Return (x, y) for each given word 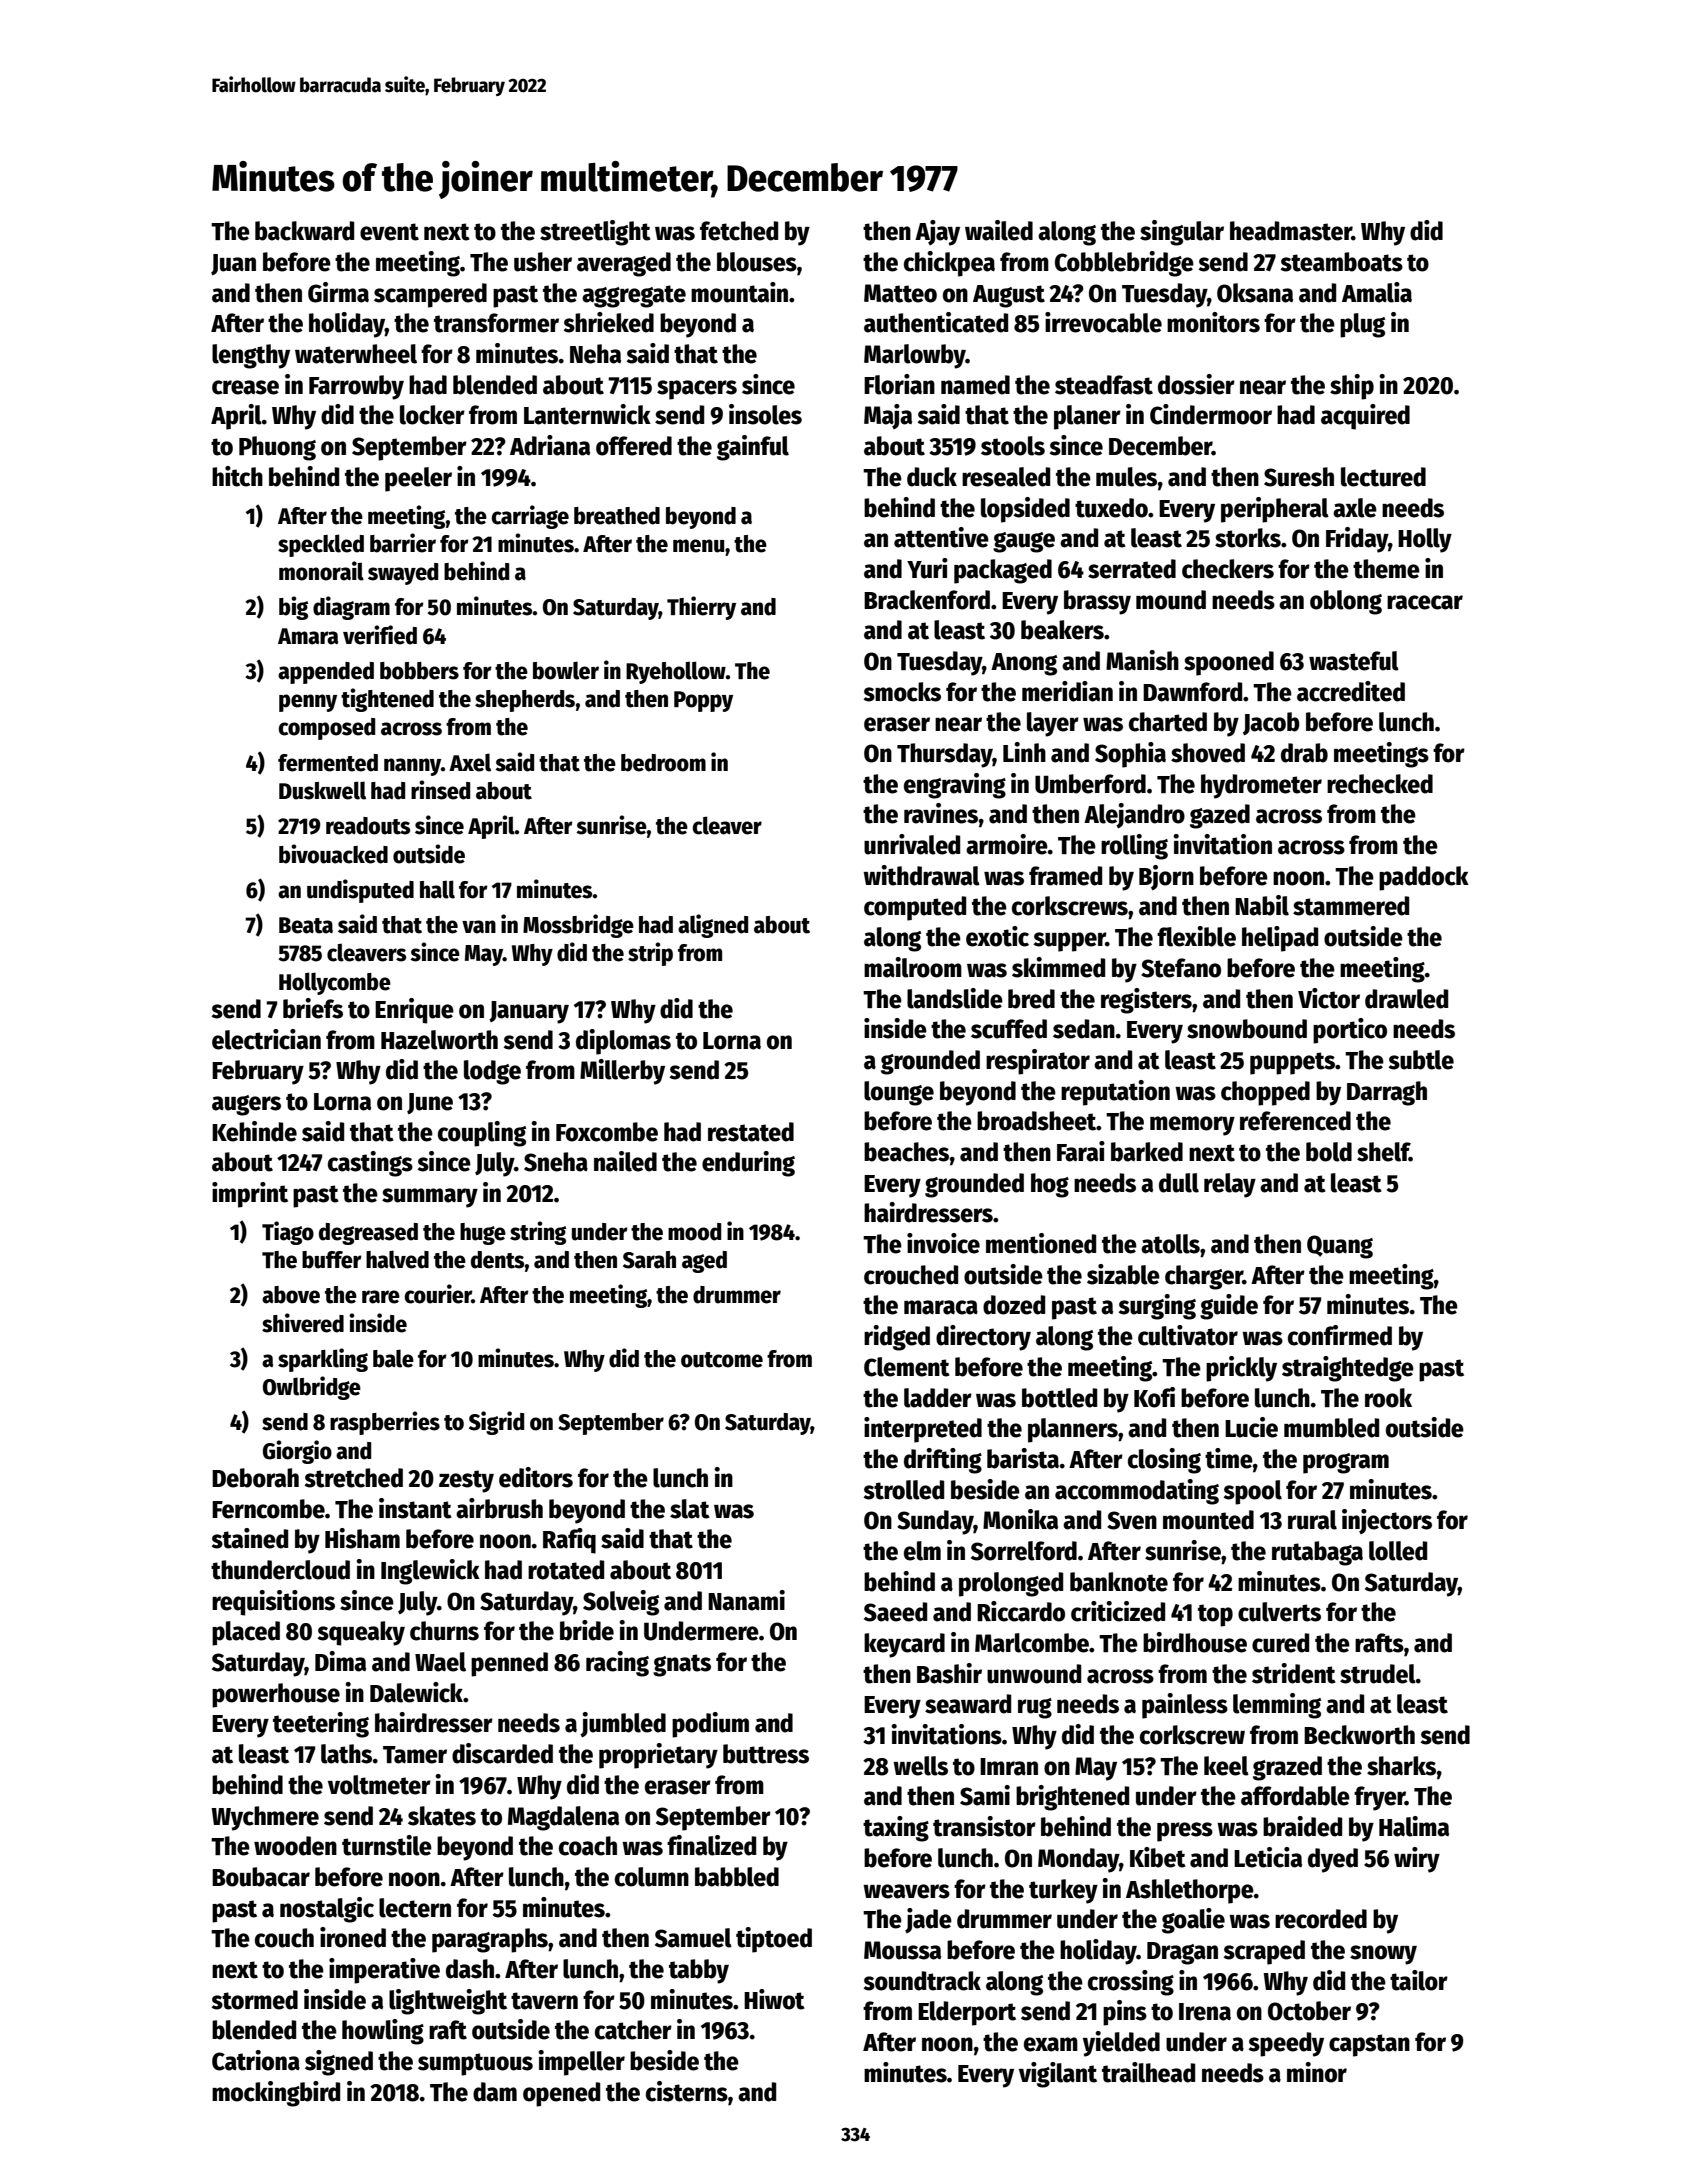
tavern (544, 2001)
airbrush (499, 1508)
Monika (1020, 1519)
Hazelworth (439, 1040)
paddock (1424, 878)
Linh (1024, 752)
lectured (1383, 477)
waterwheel (356, 354)
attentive (941, 537)
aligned (713, 926)
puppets (1292, 1063)
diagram (351, 608)
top (1215, 1615)
